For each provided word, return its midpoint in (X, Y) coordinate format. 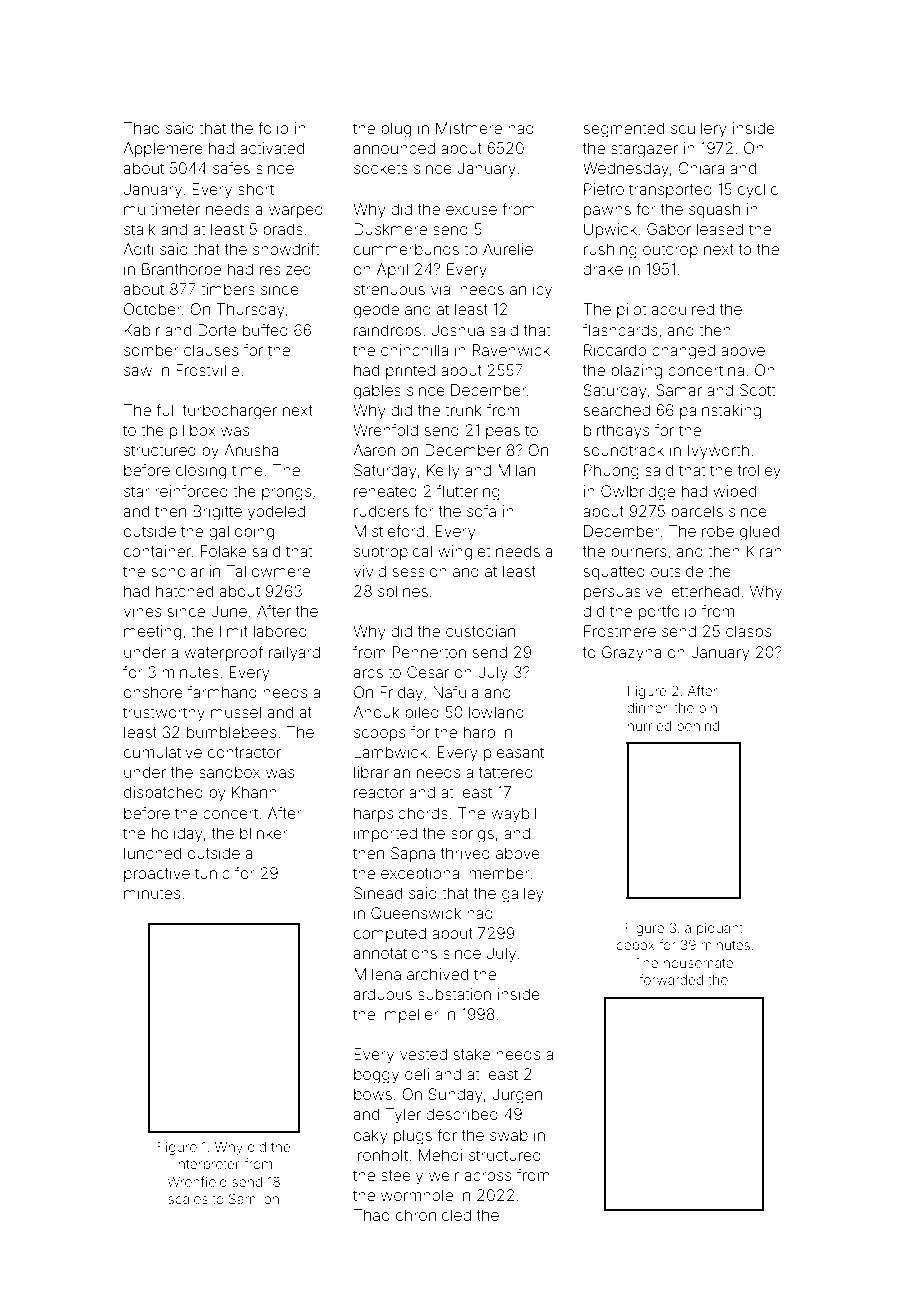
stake (472, 1054)
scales (188, 1199)
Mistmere (469, 128)
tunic (212, 873)
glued (759, 533)
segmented (624, 130)
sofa (481, 511)
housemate (698, 963)
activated (272, 148)
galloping (241, 533)
